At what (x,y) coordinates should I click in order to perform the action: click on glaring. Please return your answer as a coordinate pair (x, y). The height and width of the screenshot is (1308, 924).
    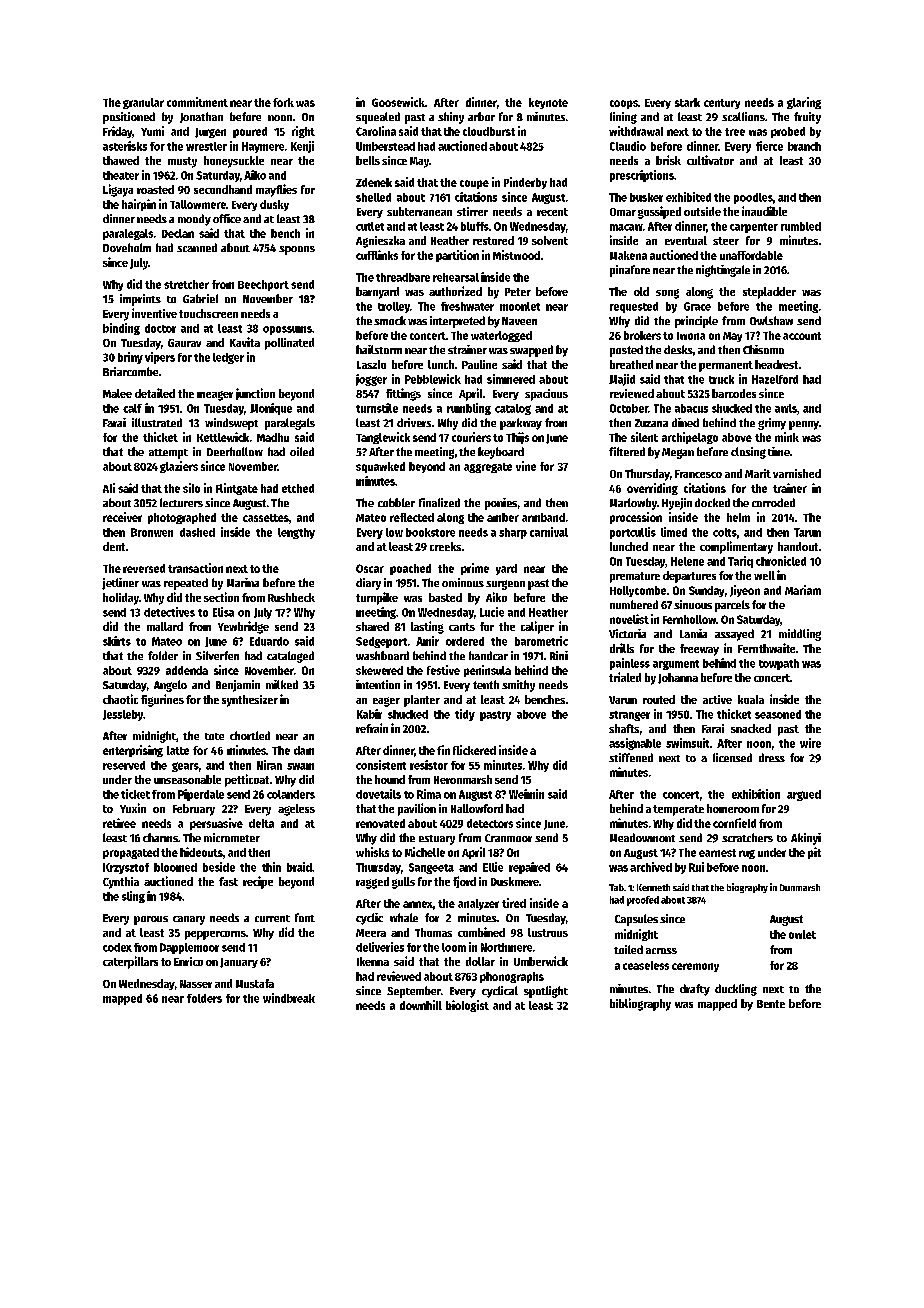
    Looking at the image, I should click on (804, 103).
